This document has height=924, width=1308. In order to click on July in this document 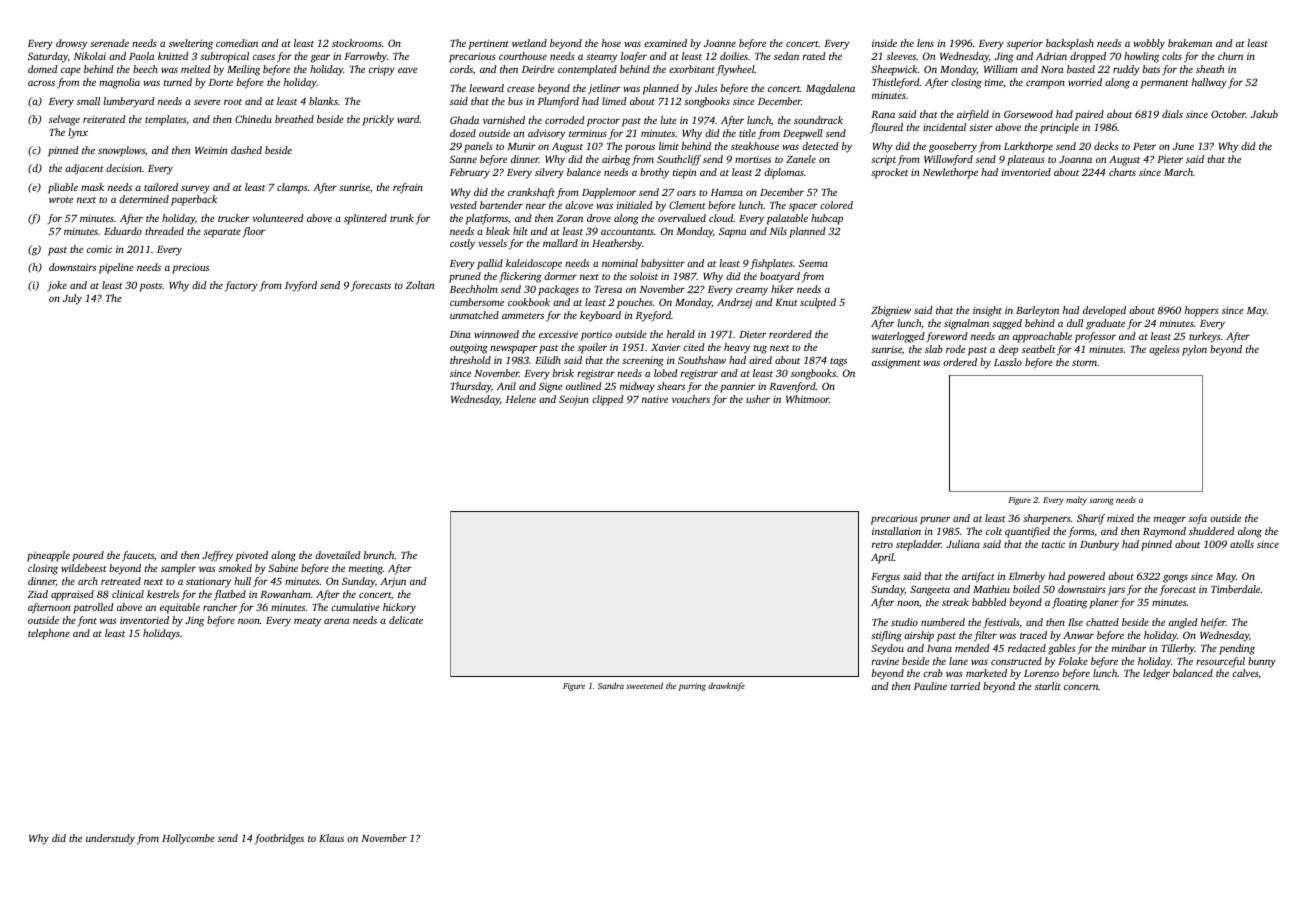, I will do `click(72, 299)`.
